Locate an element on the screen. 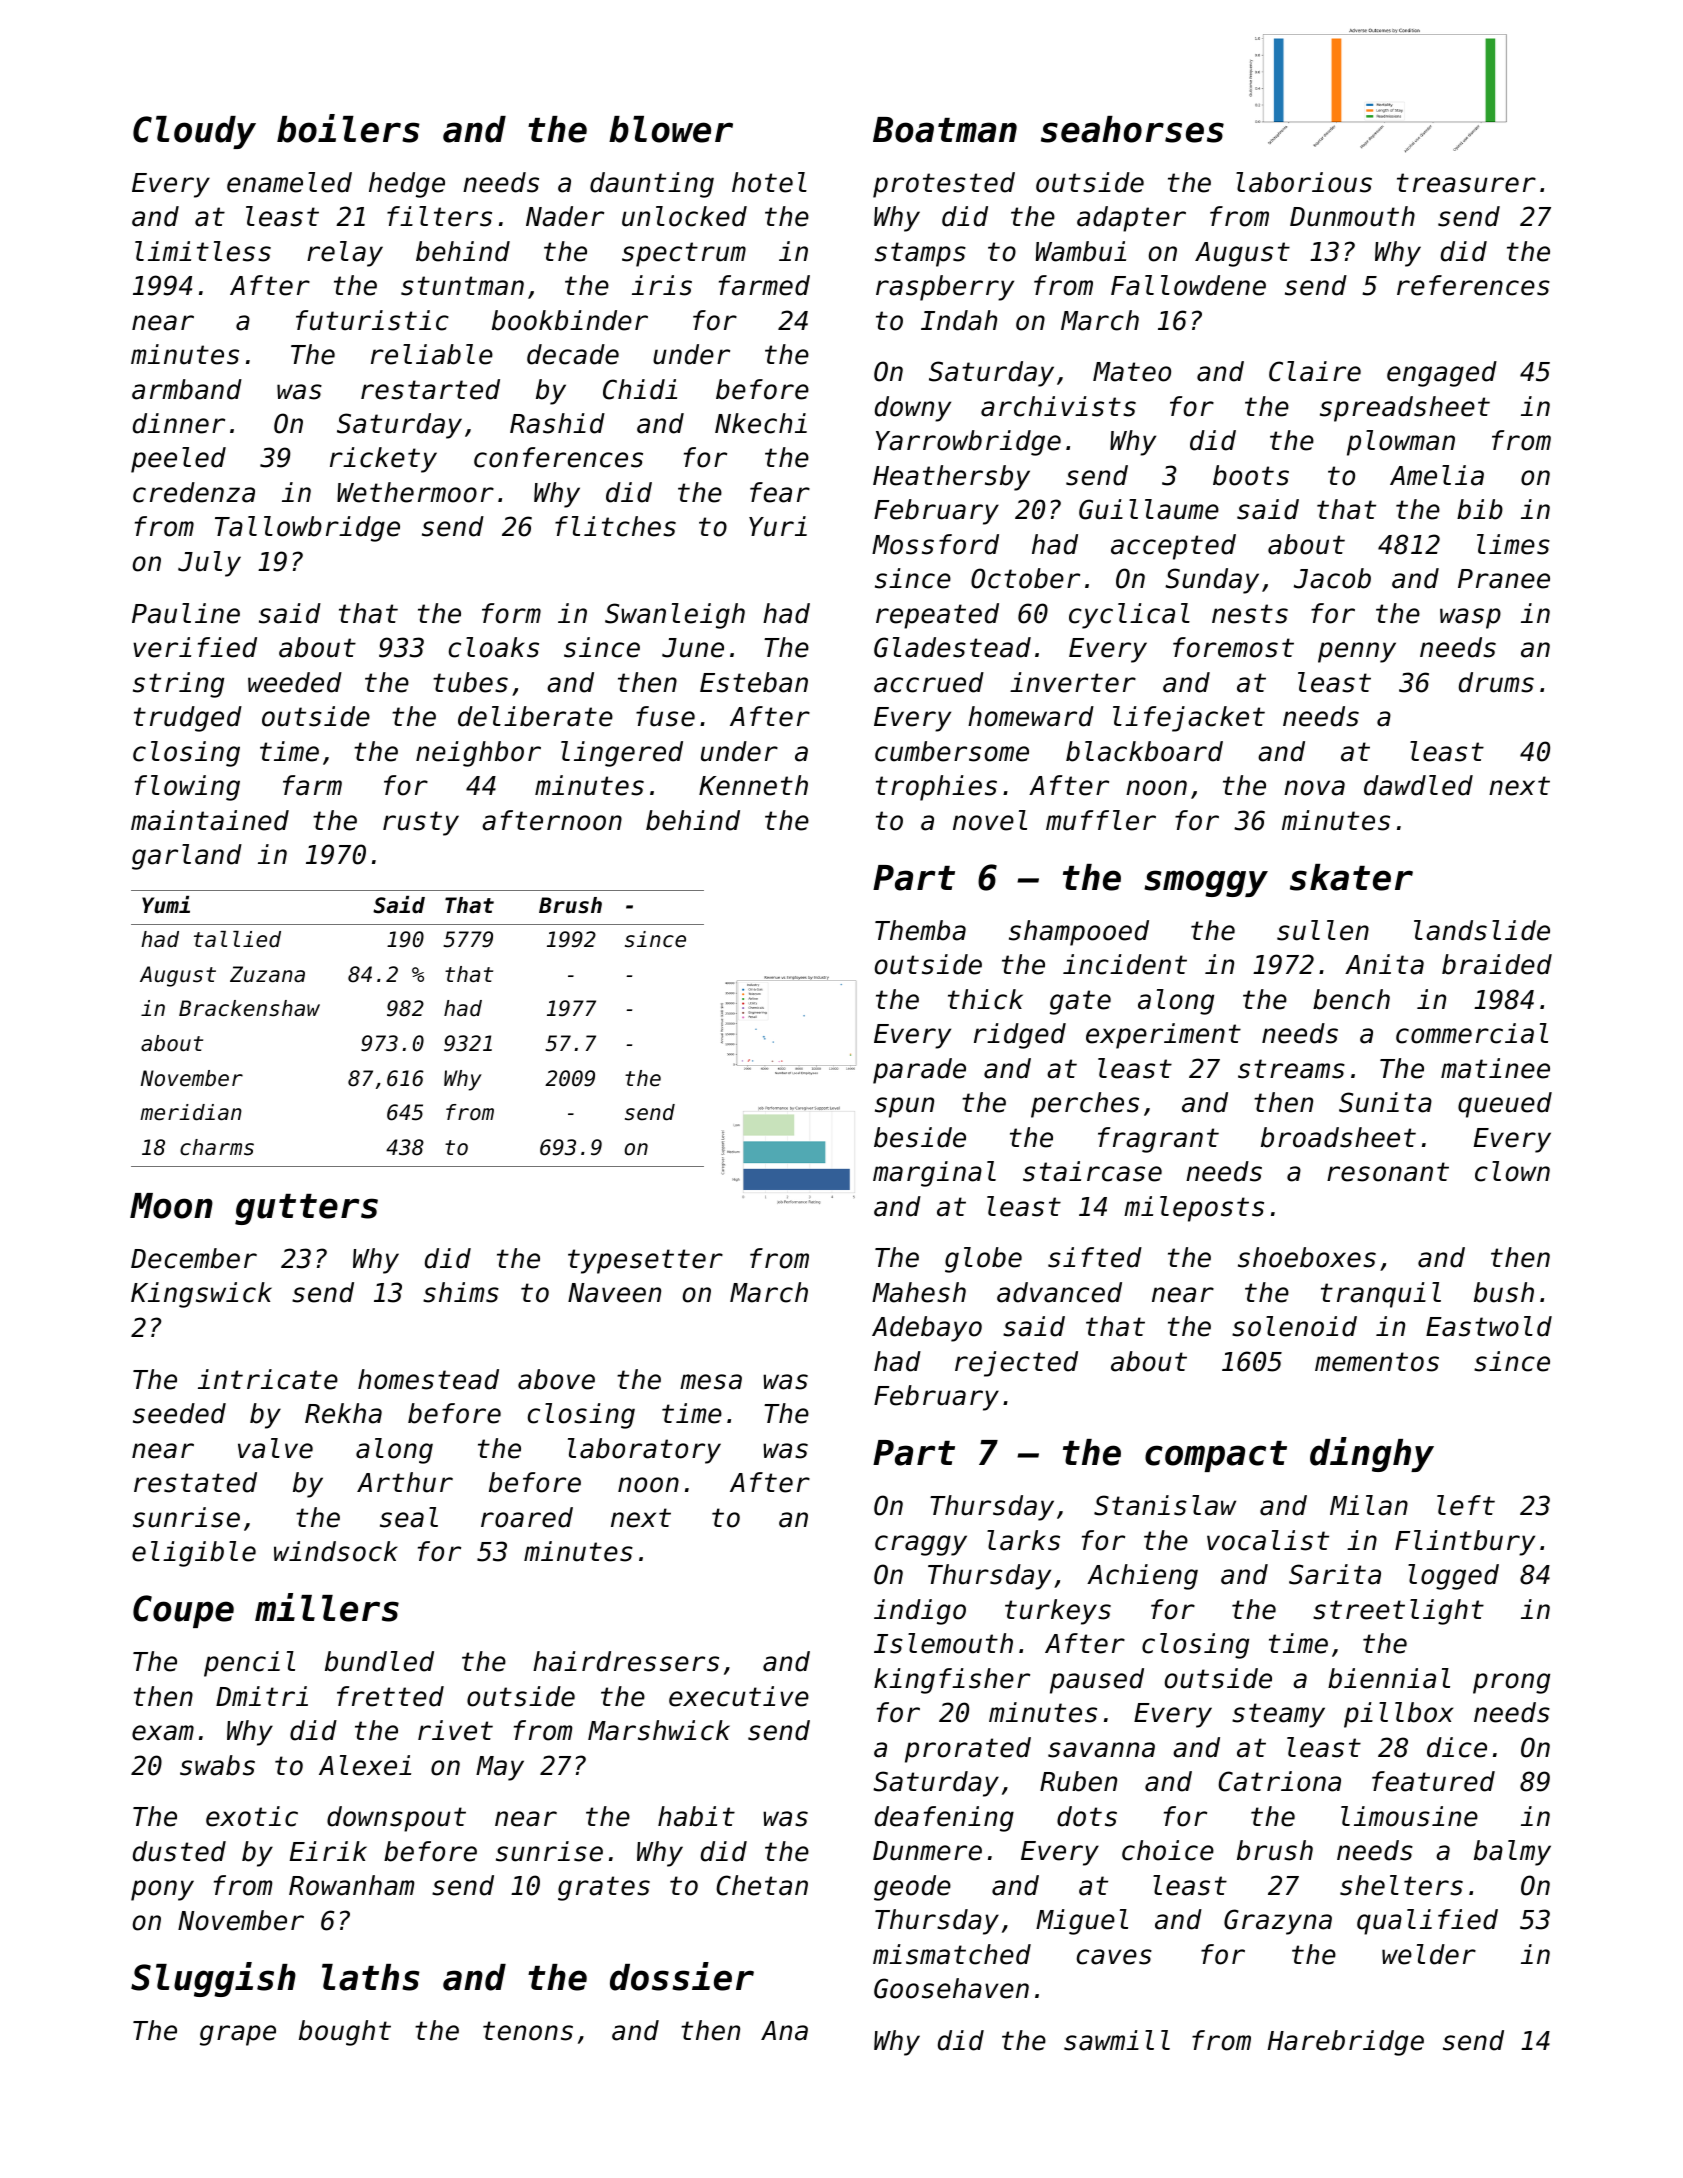 This screenshot has height=2178, width=1683. weeded is located at coordinates (295, 682).
